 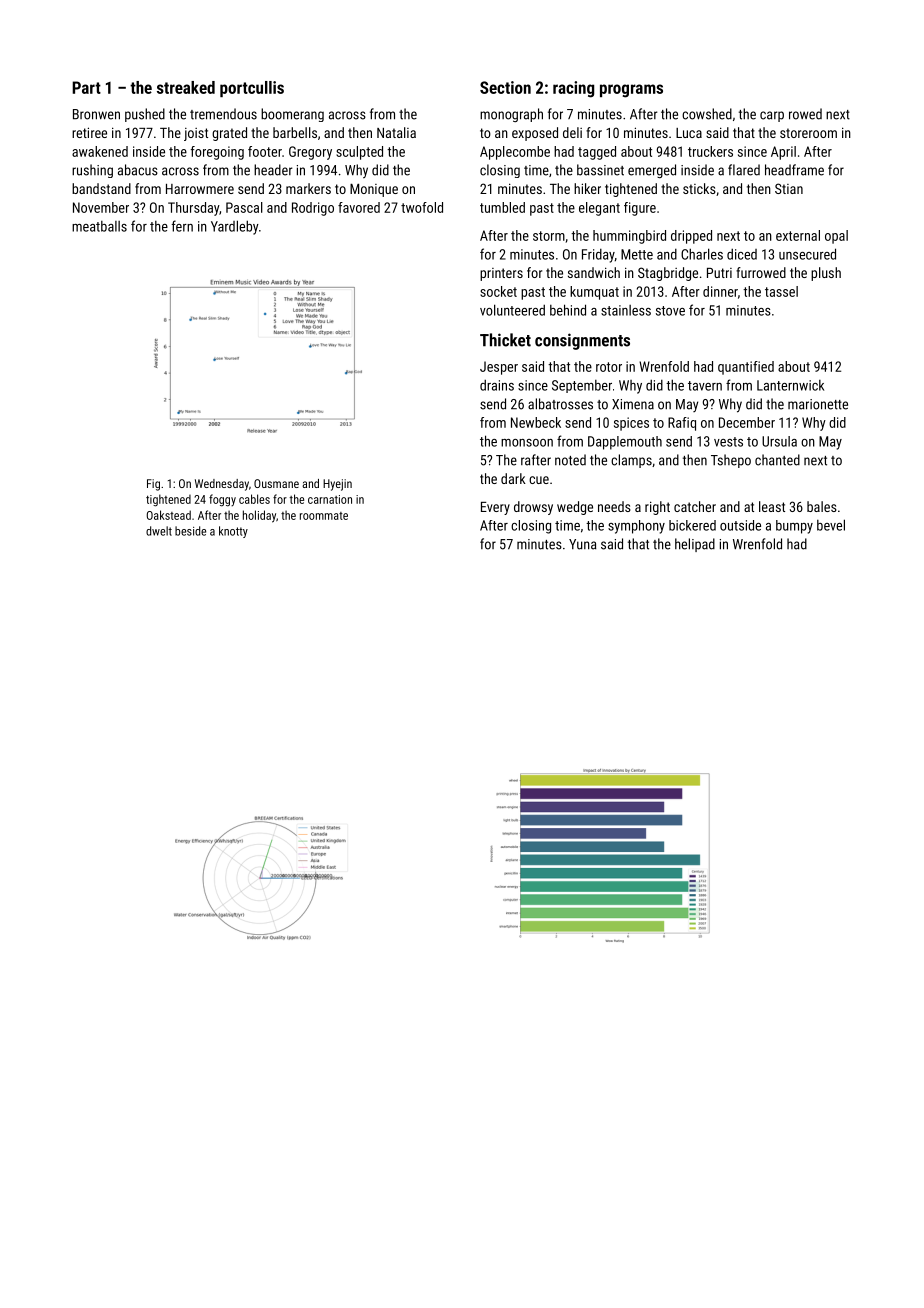 I want to click on Every, so click(x=495, y=508).
